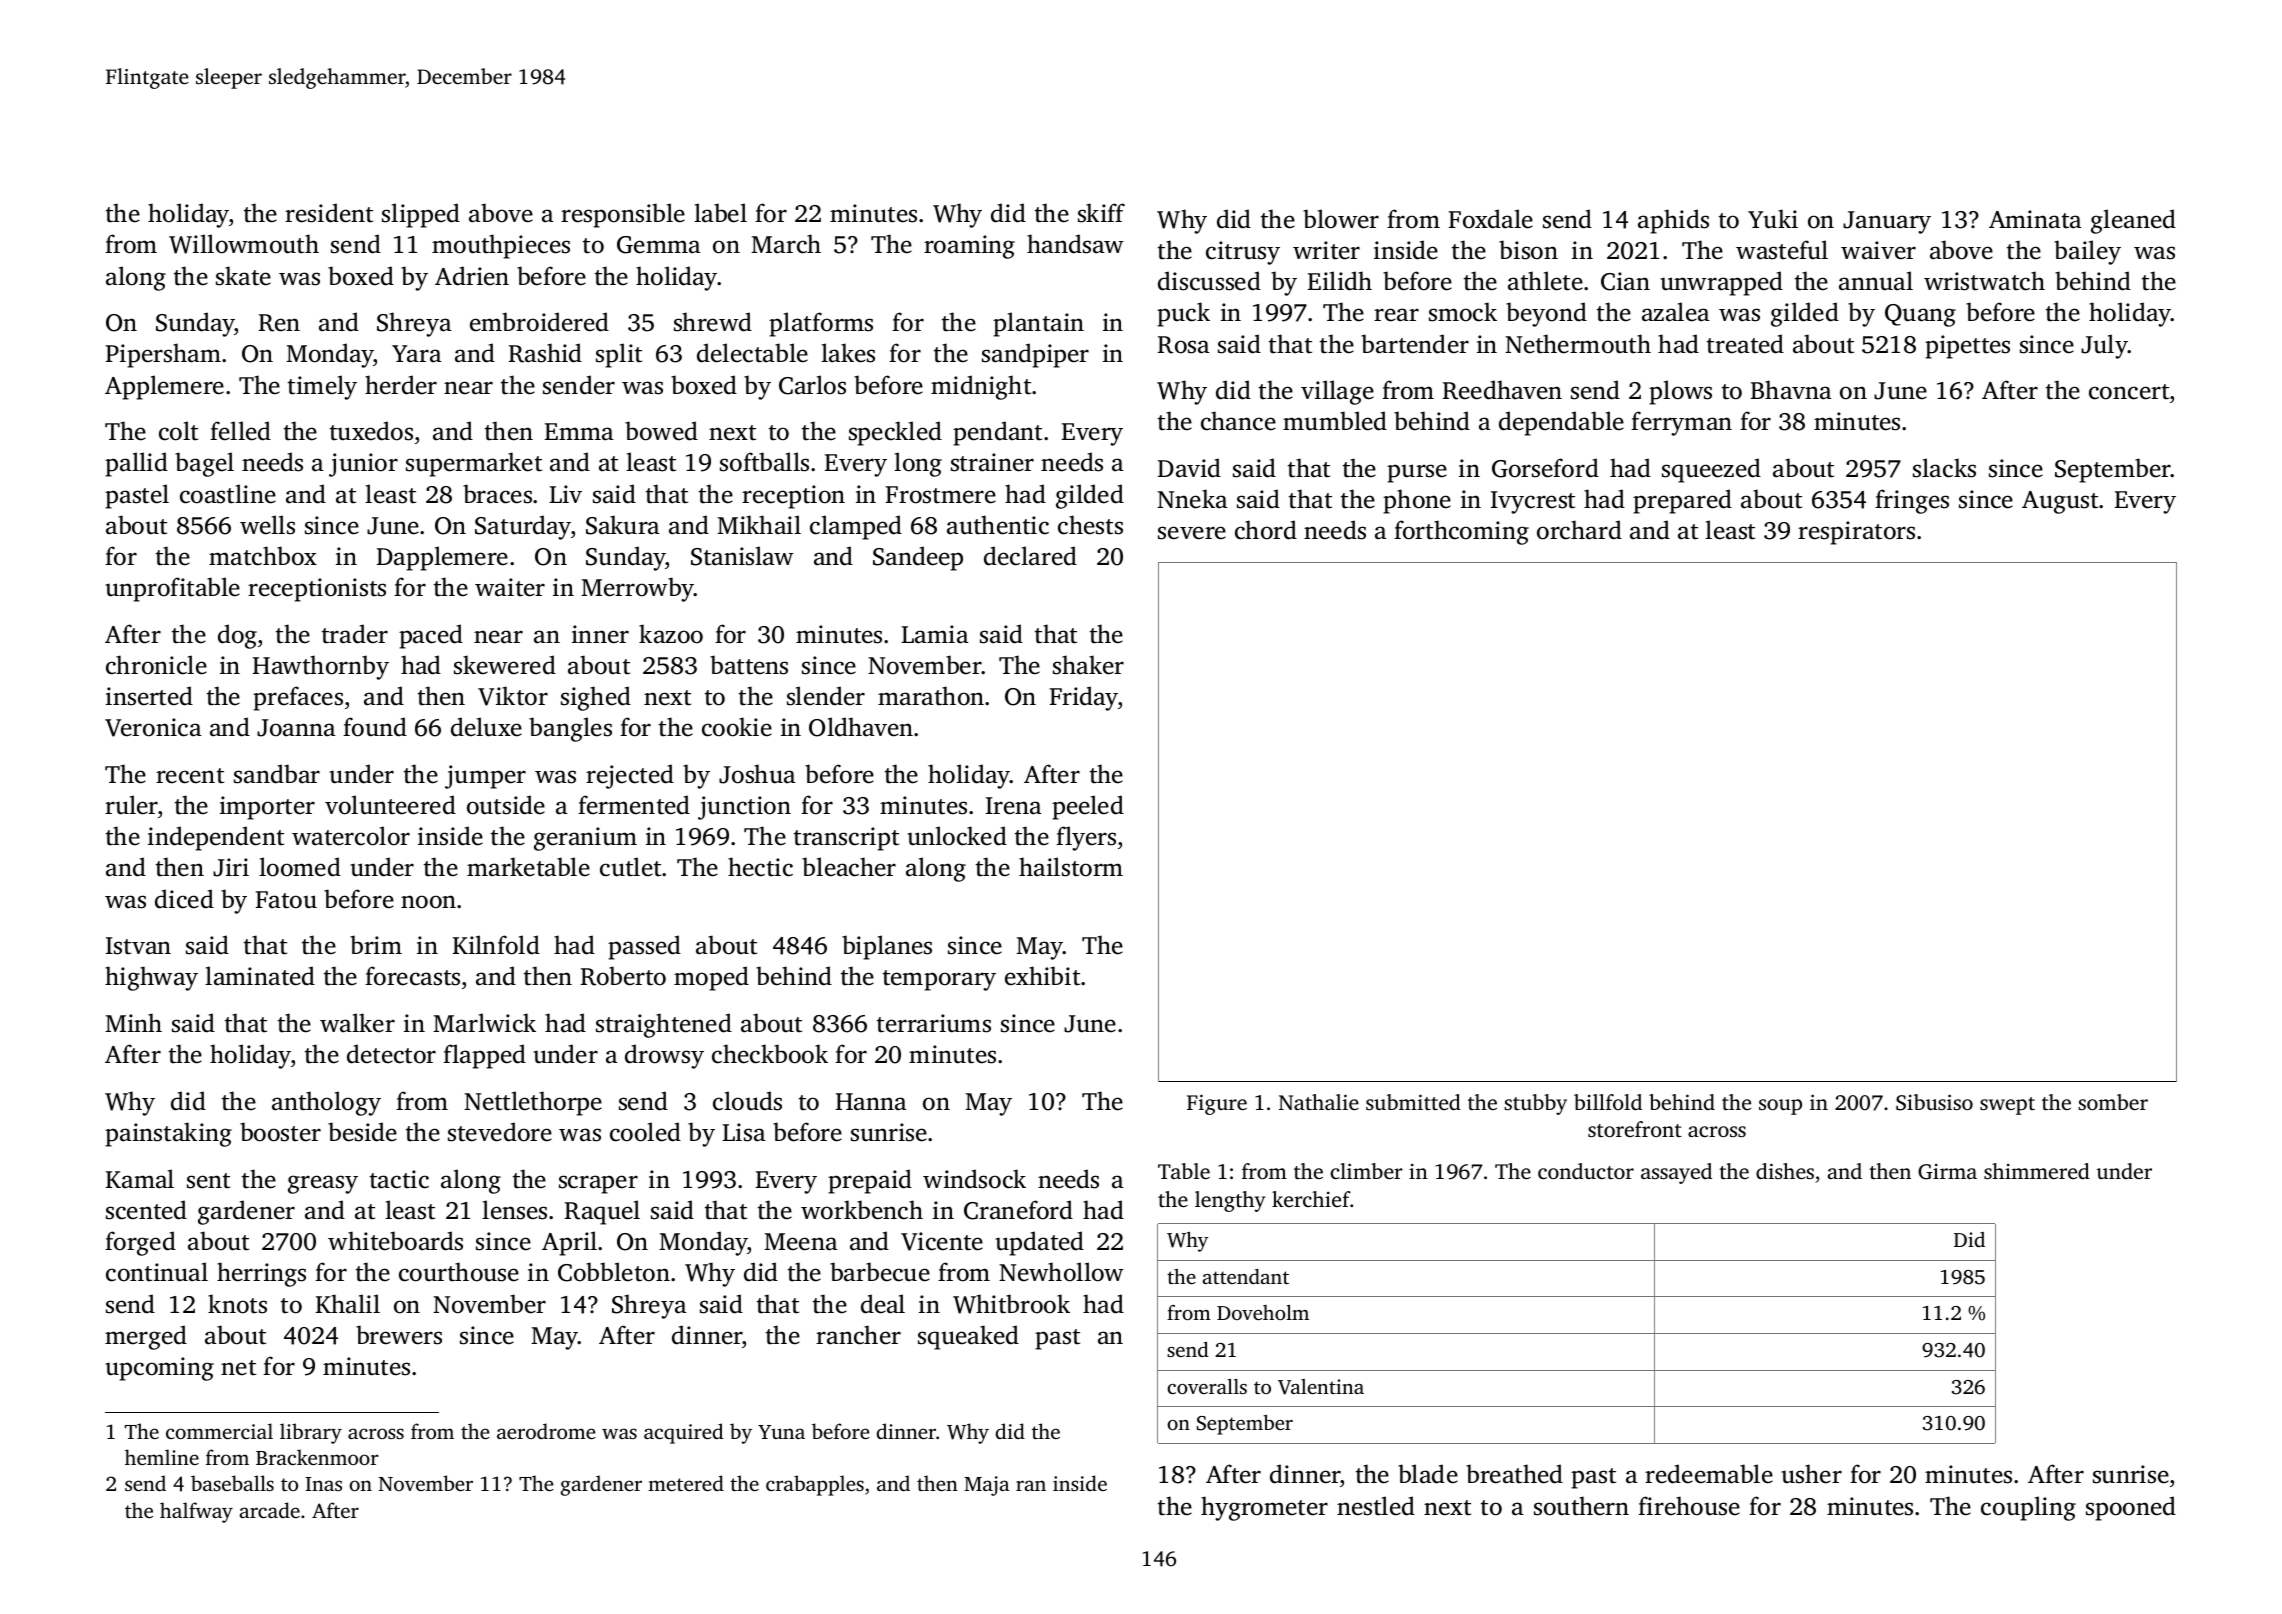 The height and width of the screenshot is (1614, 2282). I want to click on Veronica, so click(153, 727).
